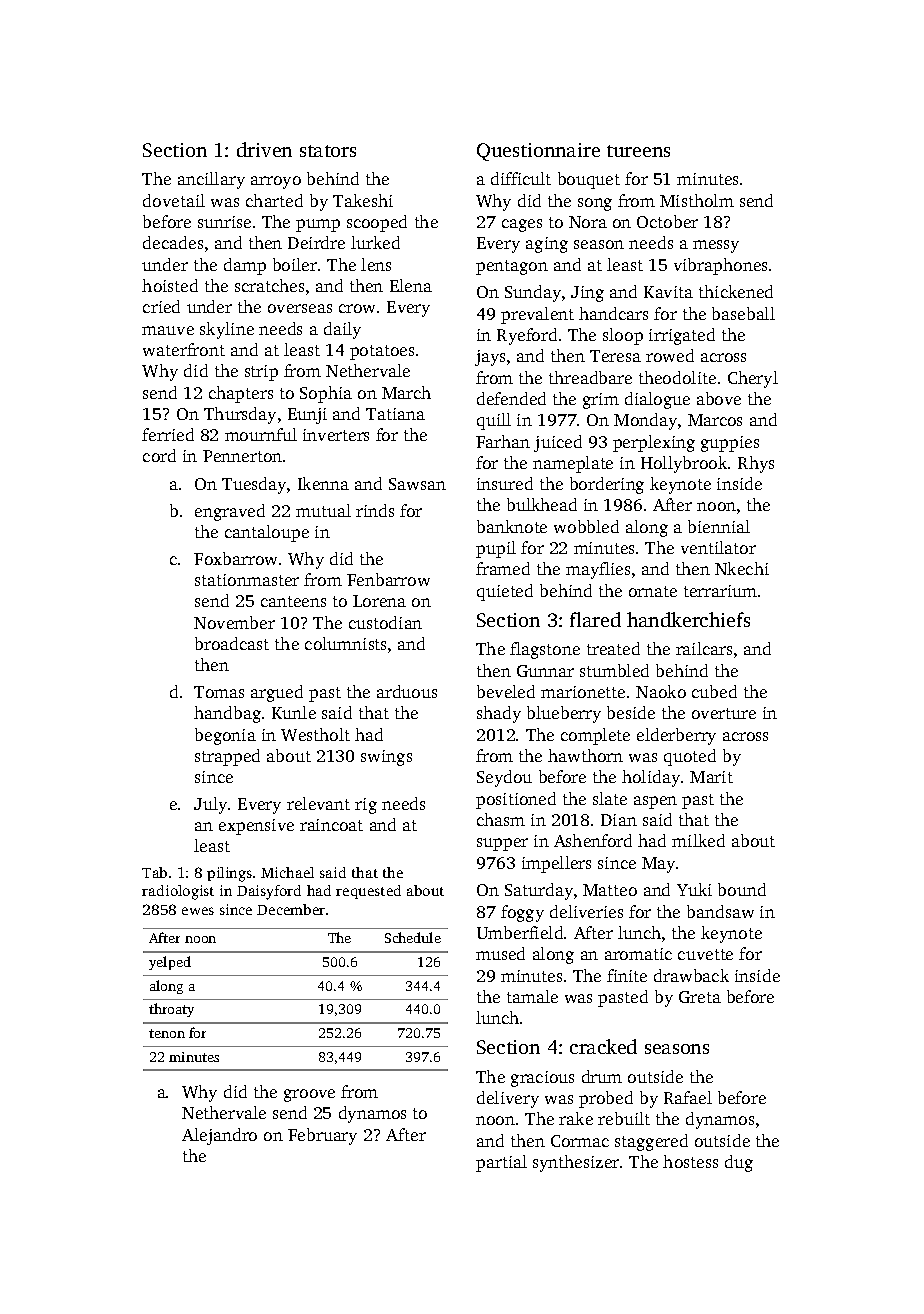 The width and height of the screenshot is (924, 1314). What do you see at coordinates (264, 149) in the screenshot?
I see `driven` at bounding box center [264, 149].
